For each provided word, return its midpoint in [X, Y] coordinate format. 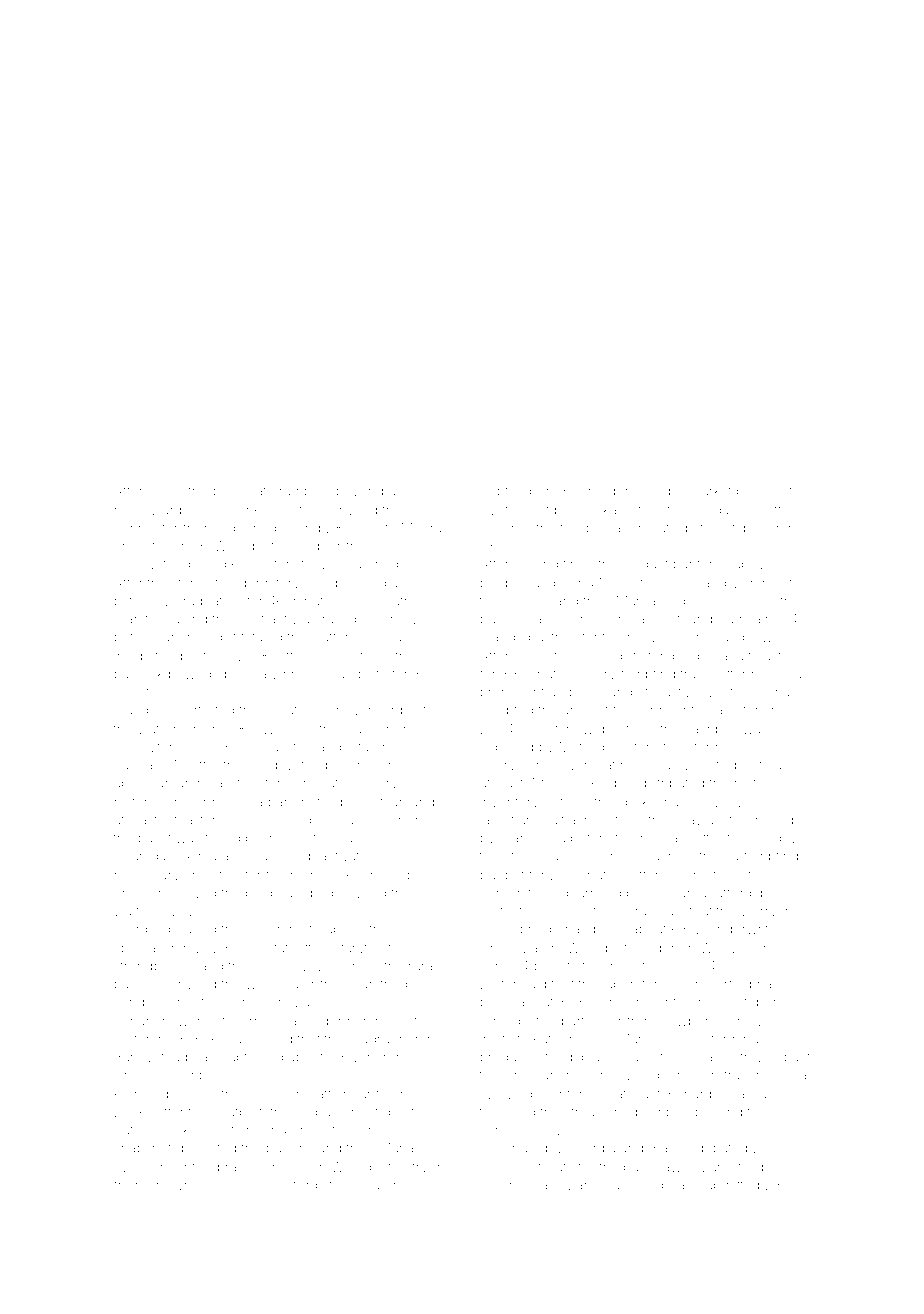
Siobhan [667, 1184]
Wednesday [517, 1186]
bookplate [244, 492]
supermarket [692, 492]
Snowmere [182, 1184]
